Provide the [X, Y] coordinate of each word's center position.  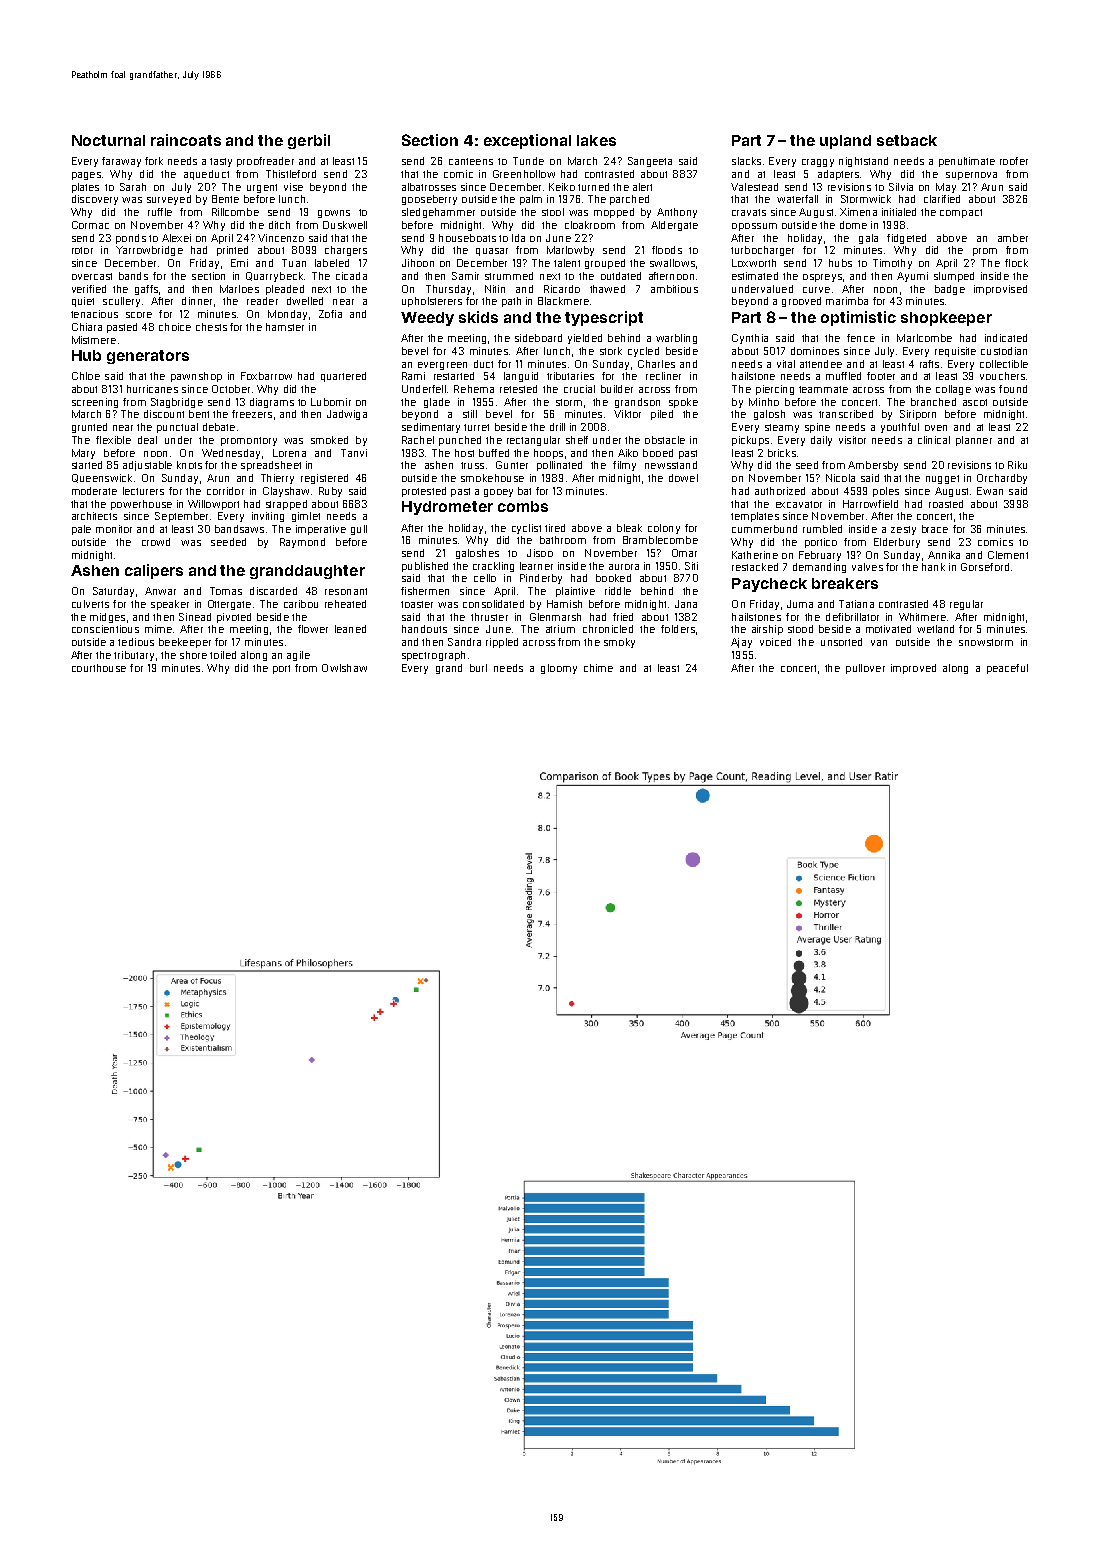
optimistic [858, 318]
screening [95, 403]
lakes [596, 140]
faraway [121, 162]
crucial [579, 389]
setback [907, 140]
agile [298, 656]
